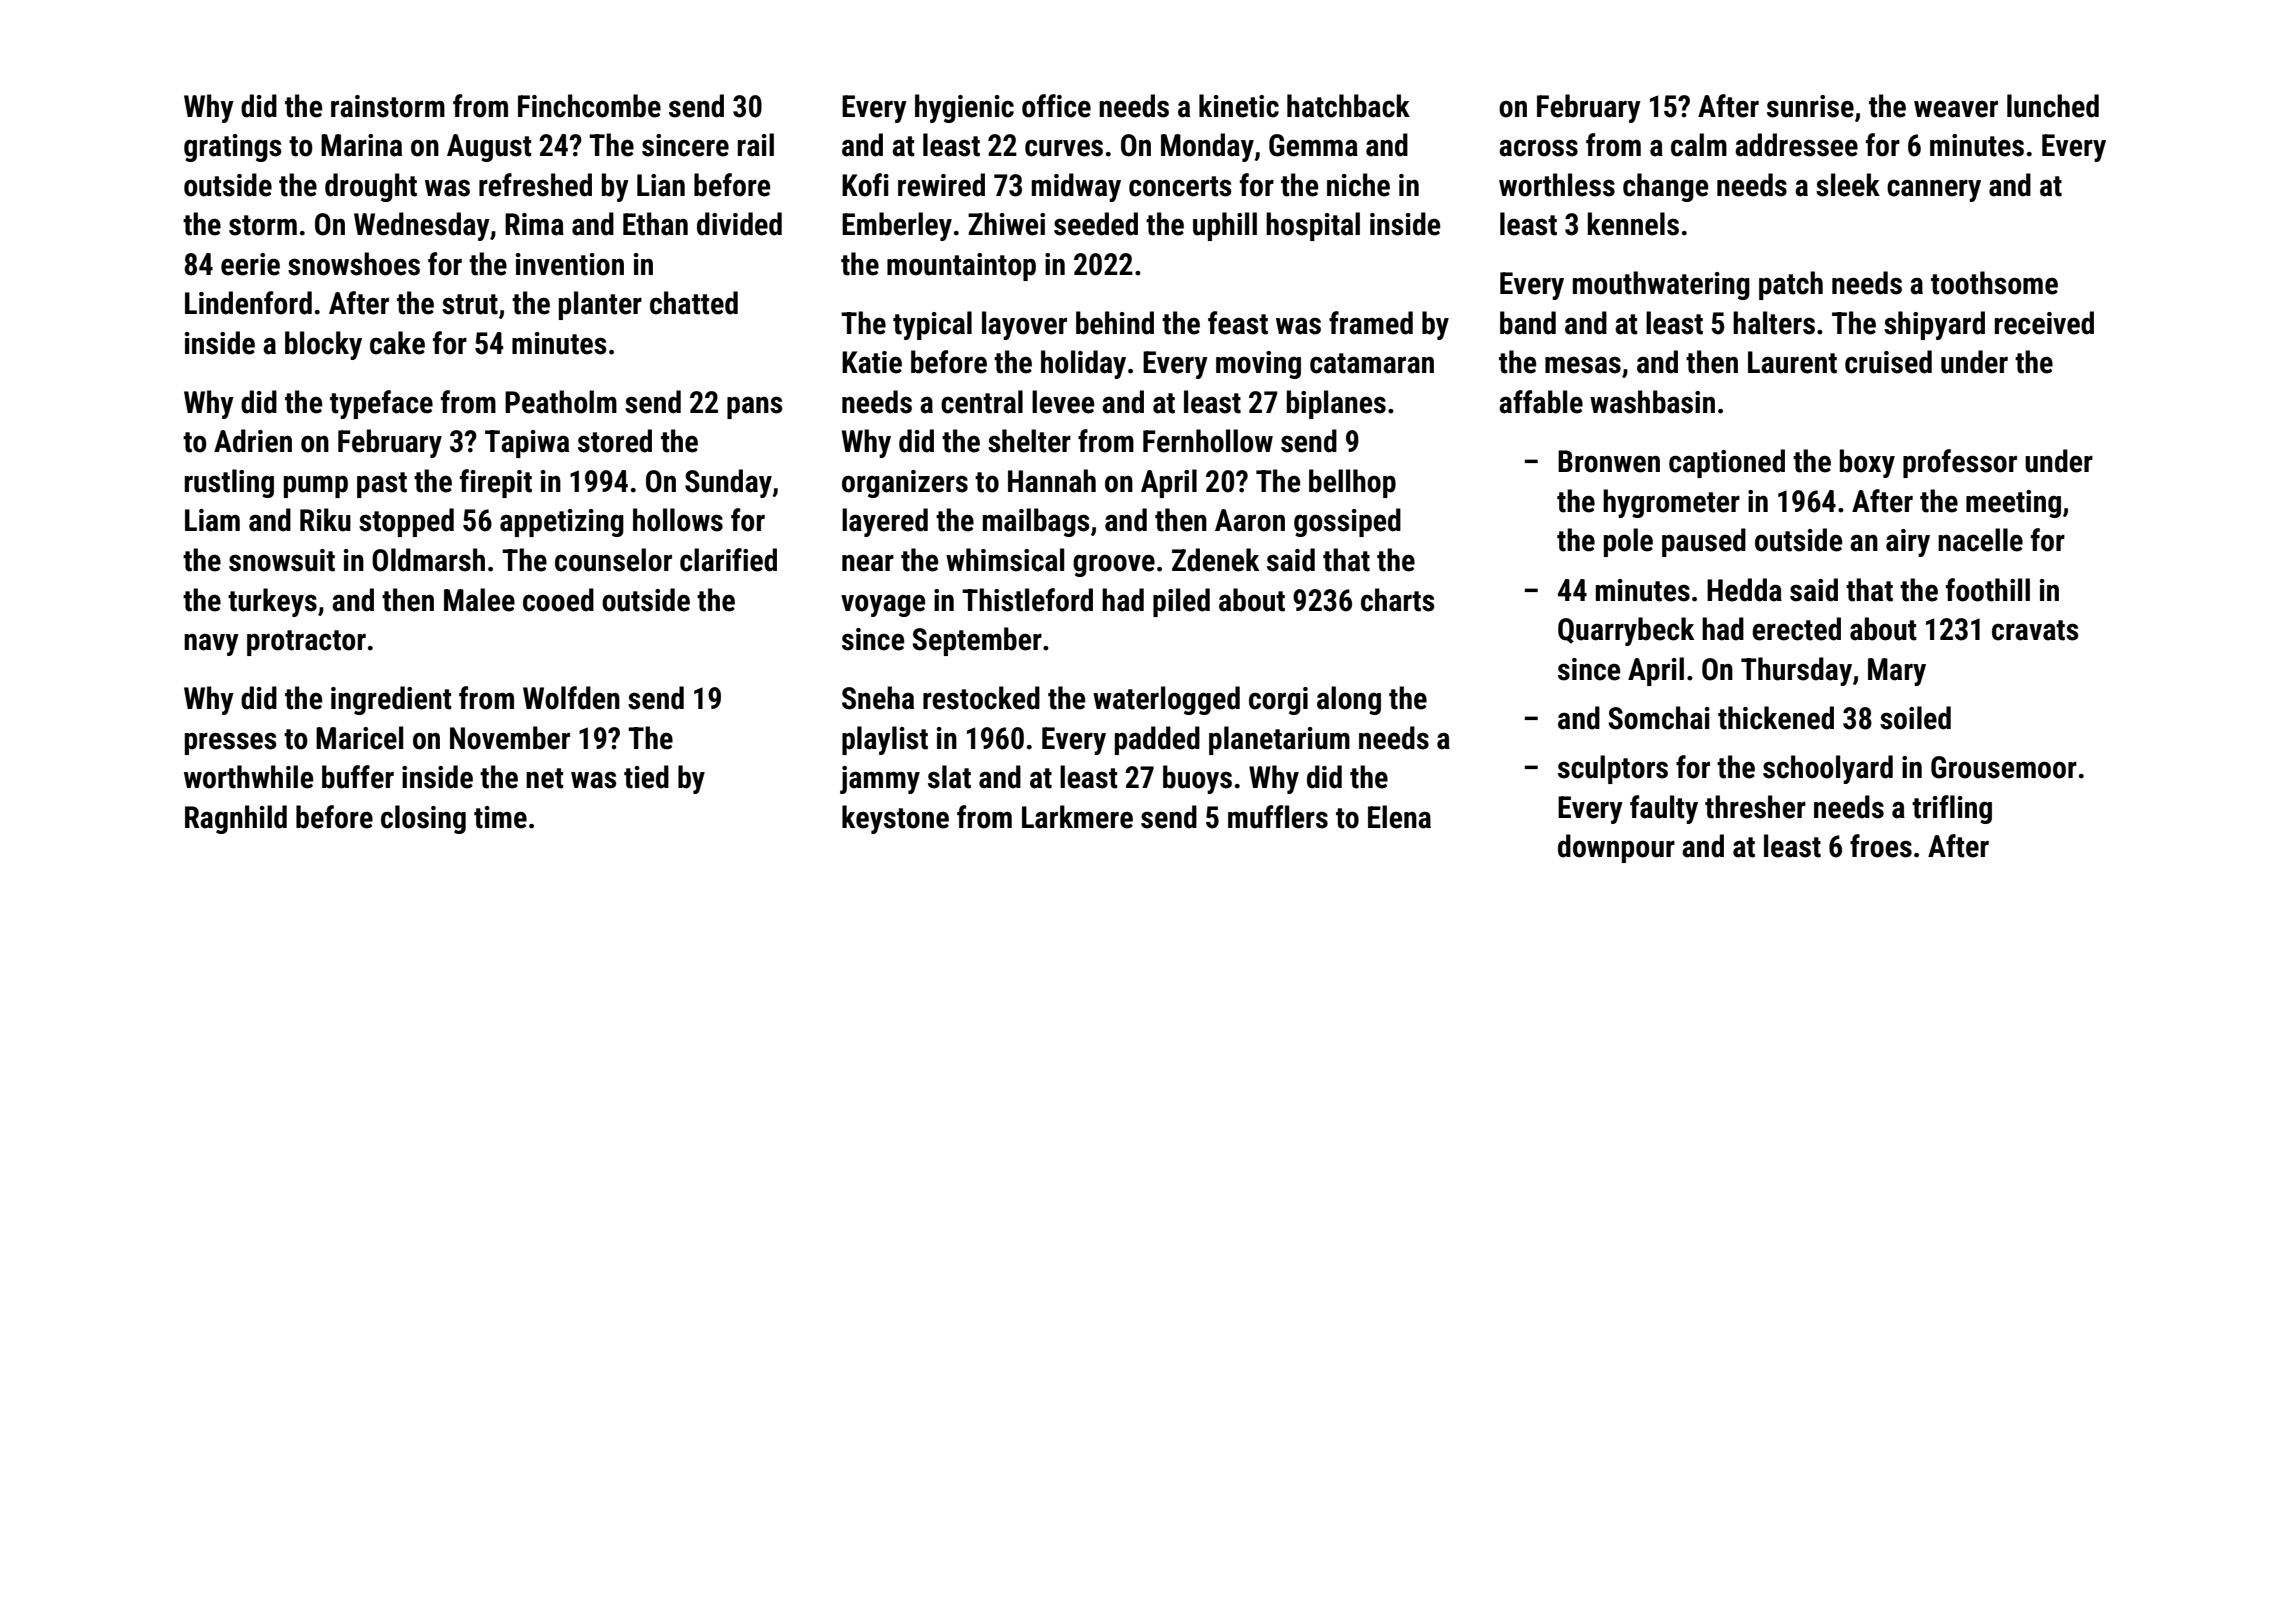  Describe the element at coordinates (964, 108) in the screenshot. I see `hygienic` at that location.
